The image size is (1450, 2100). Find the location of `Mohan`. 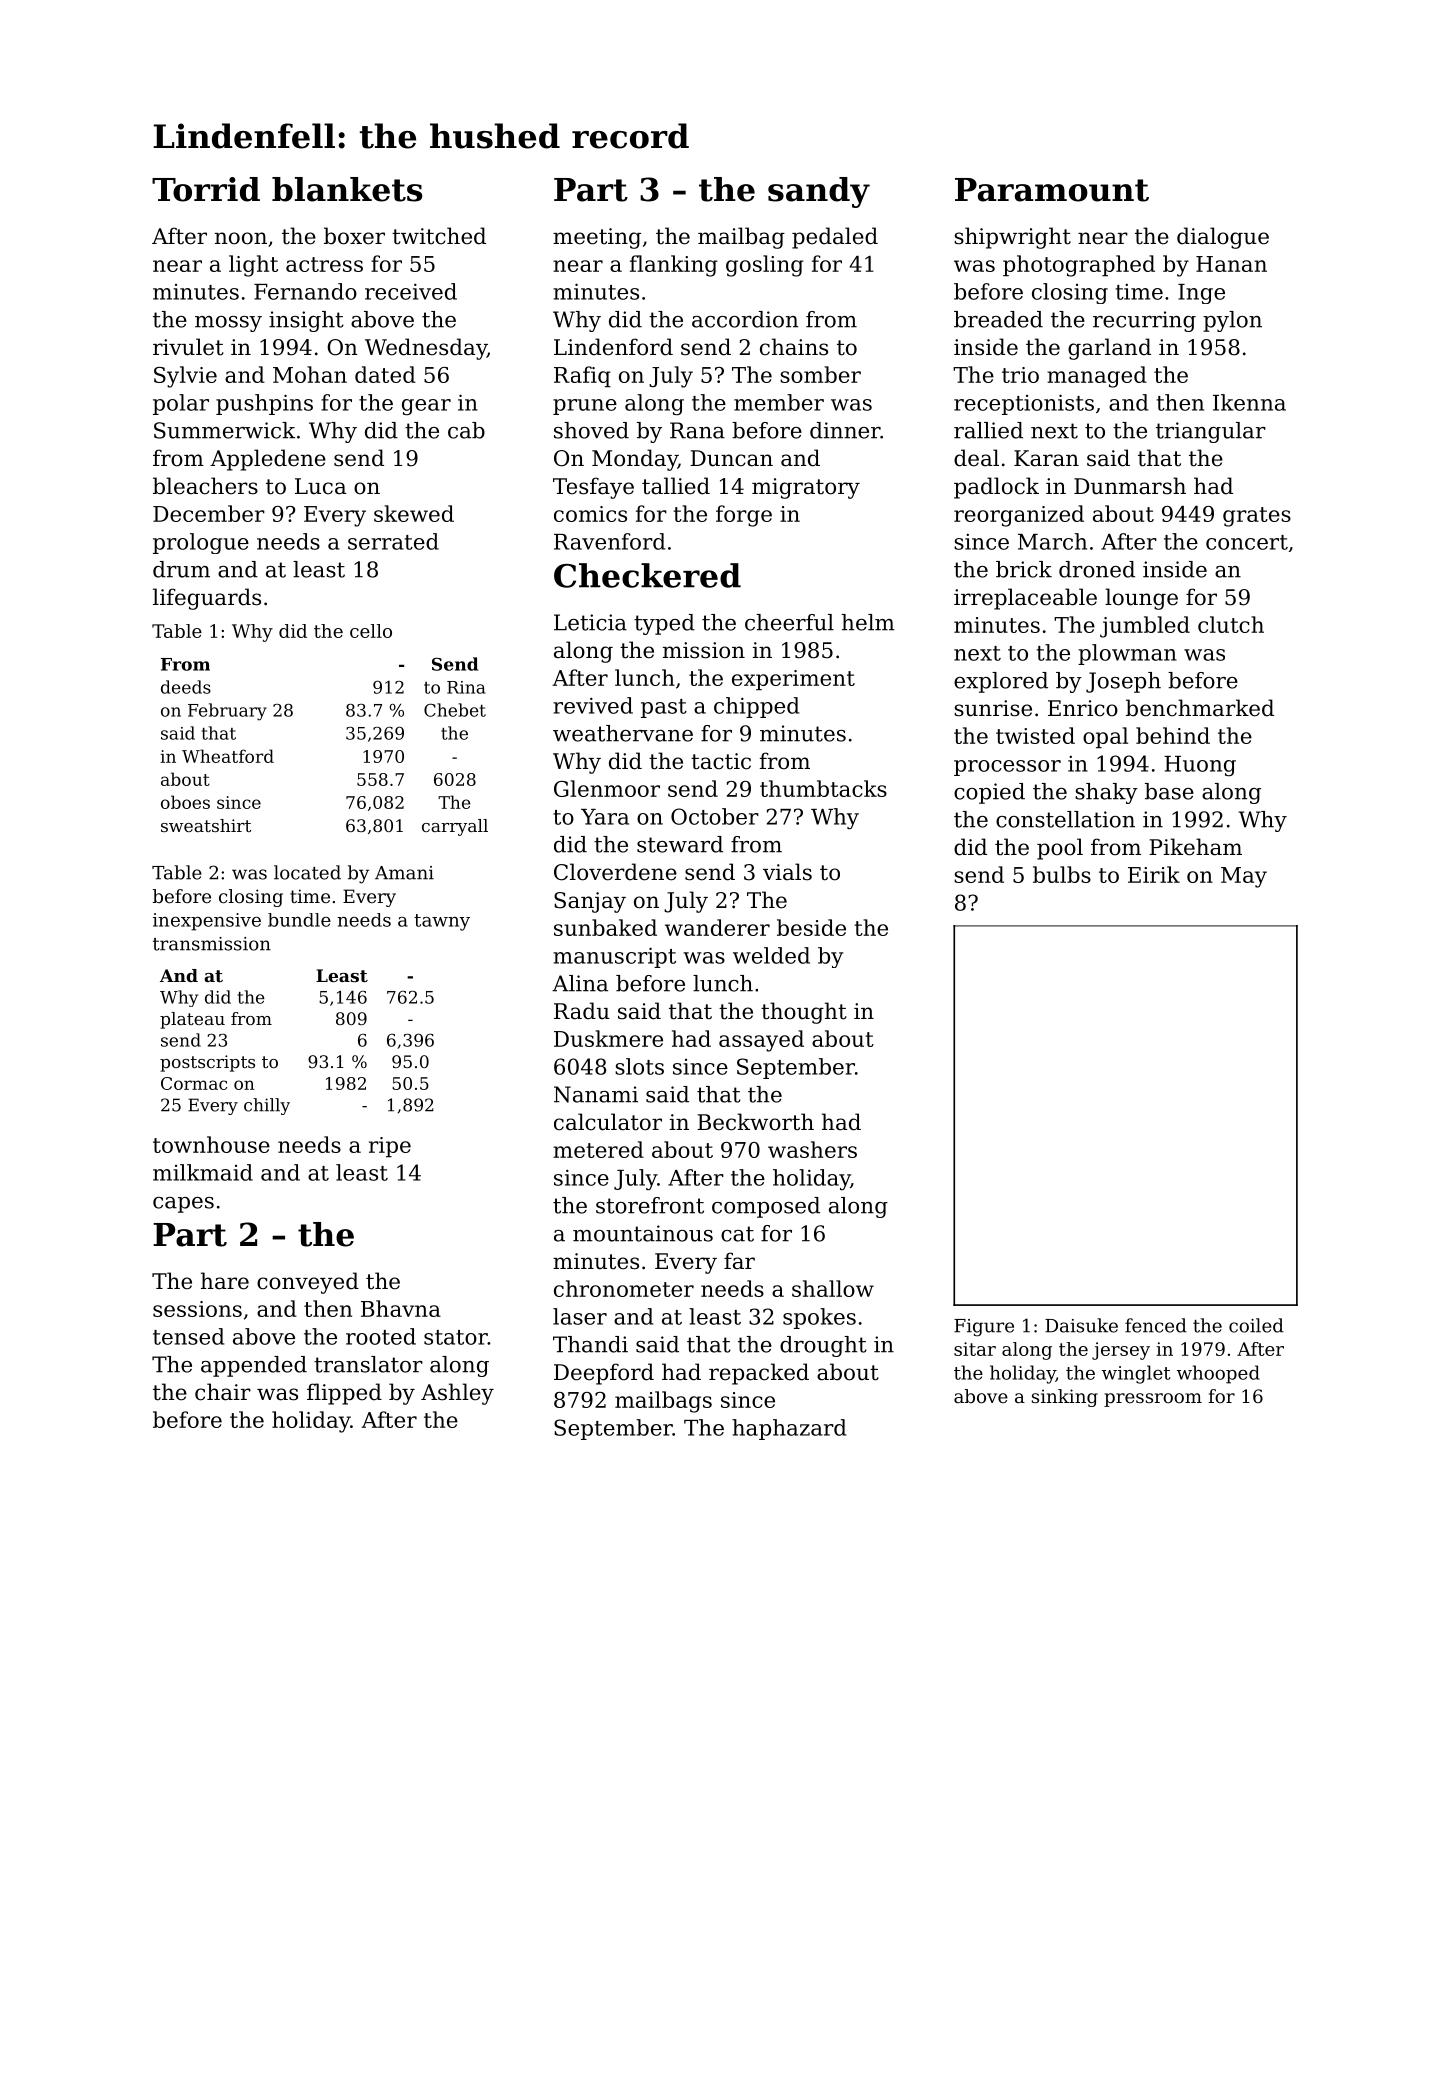

Mohan is located at coordinates (310, 374).
